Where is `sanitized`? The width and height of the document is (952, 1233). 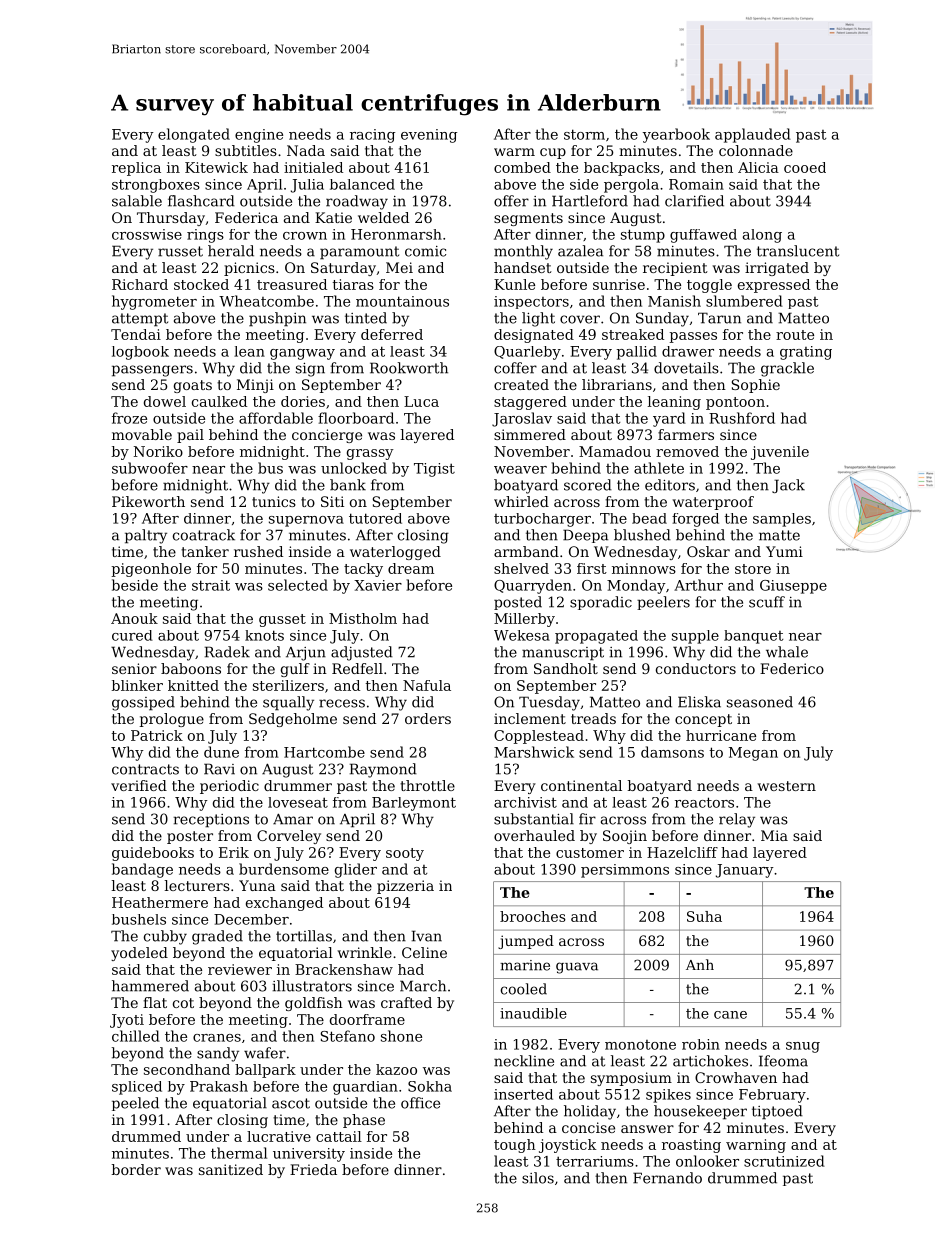 sanitized is located at coordinates (231, 1169).
